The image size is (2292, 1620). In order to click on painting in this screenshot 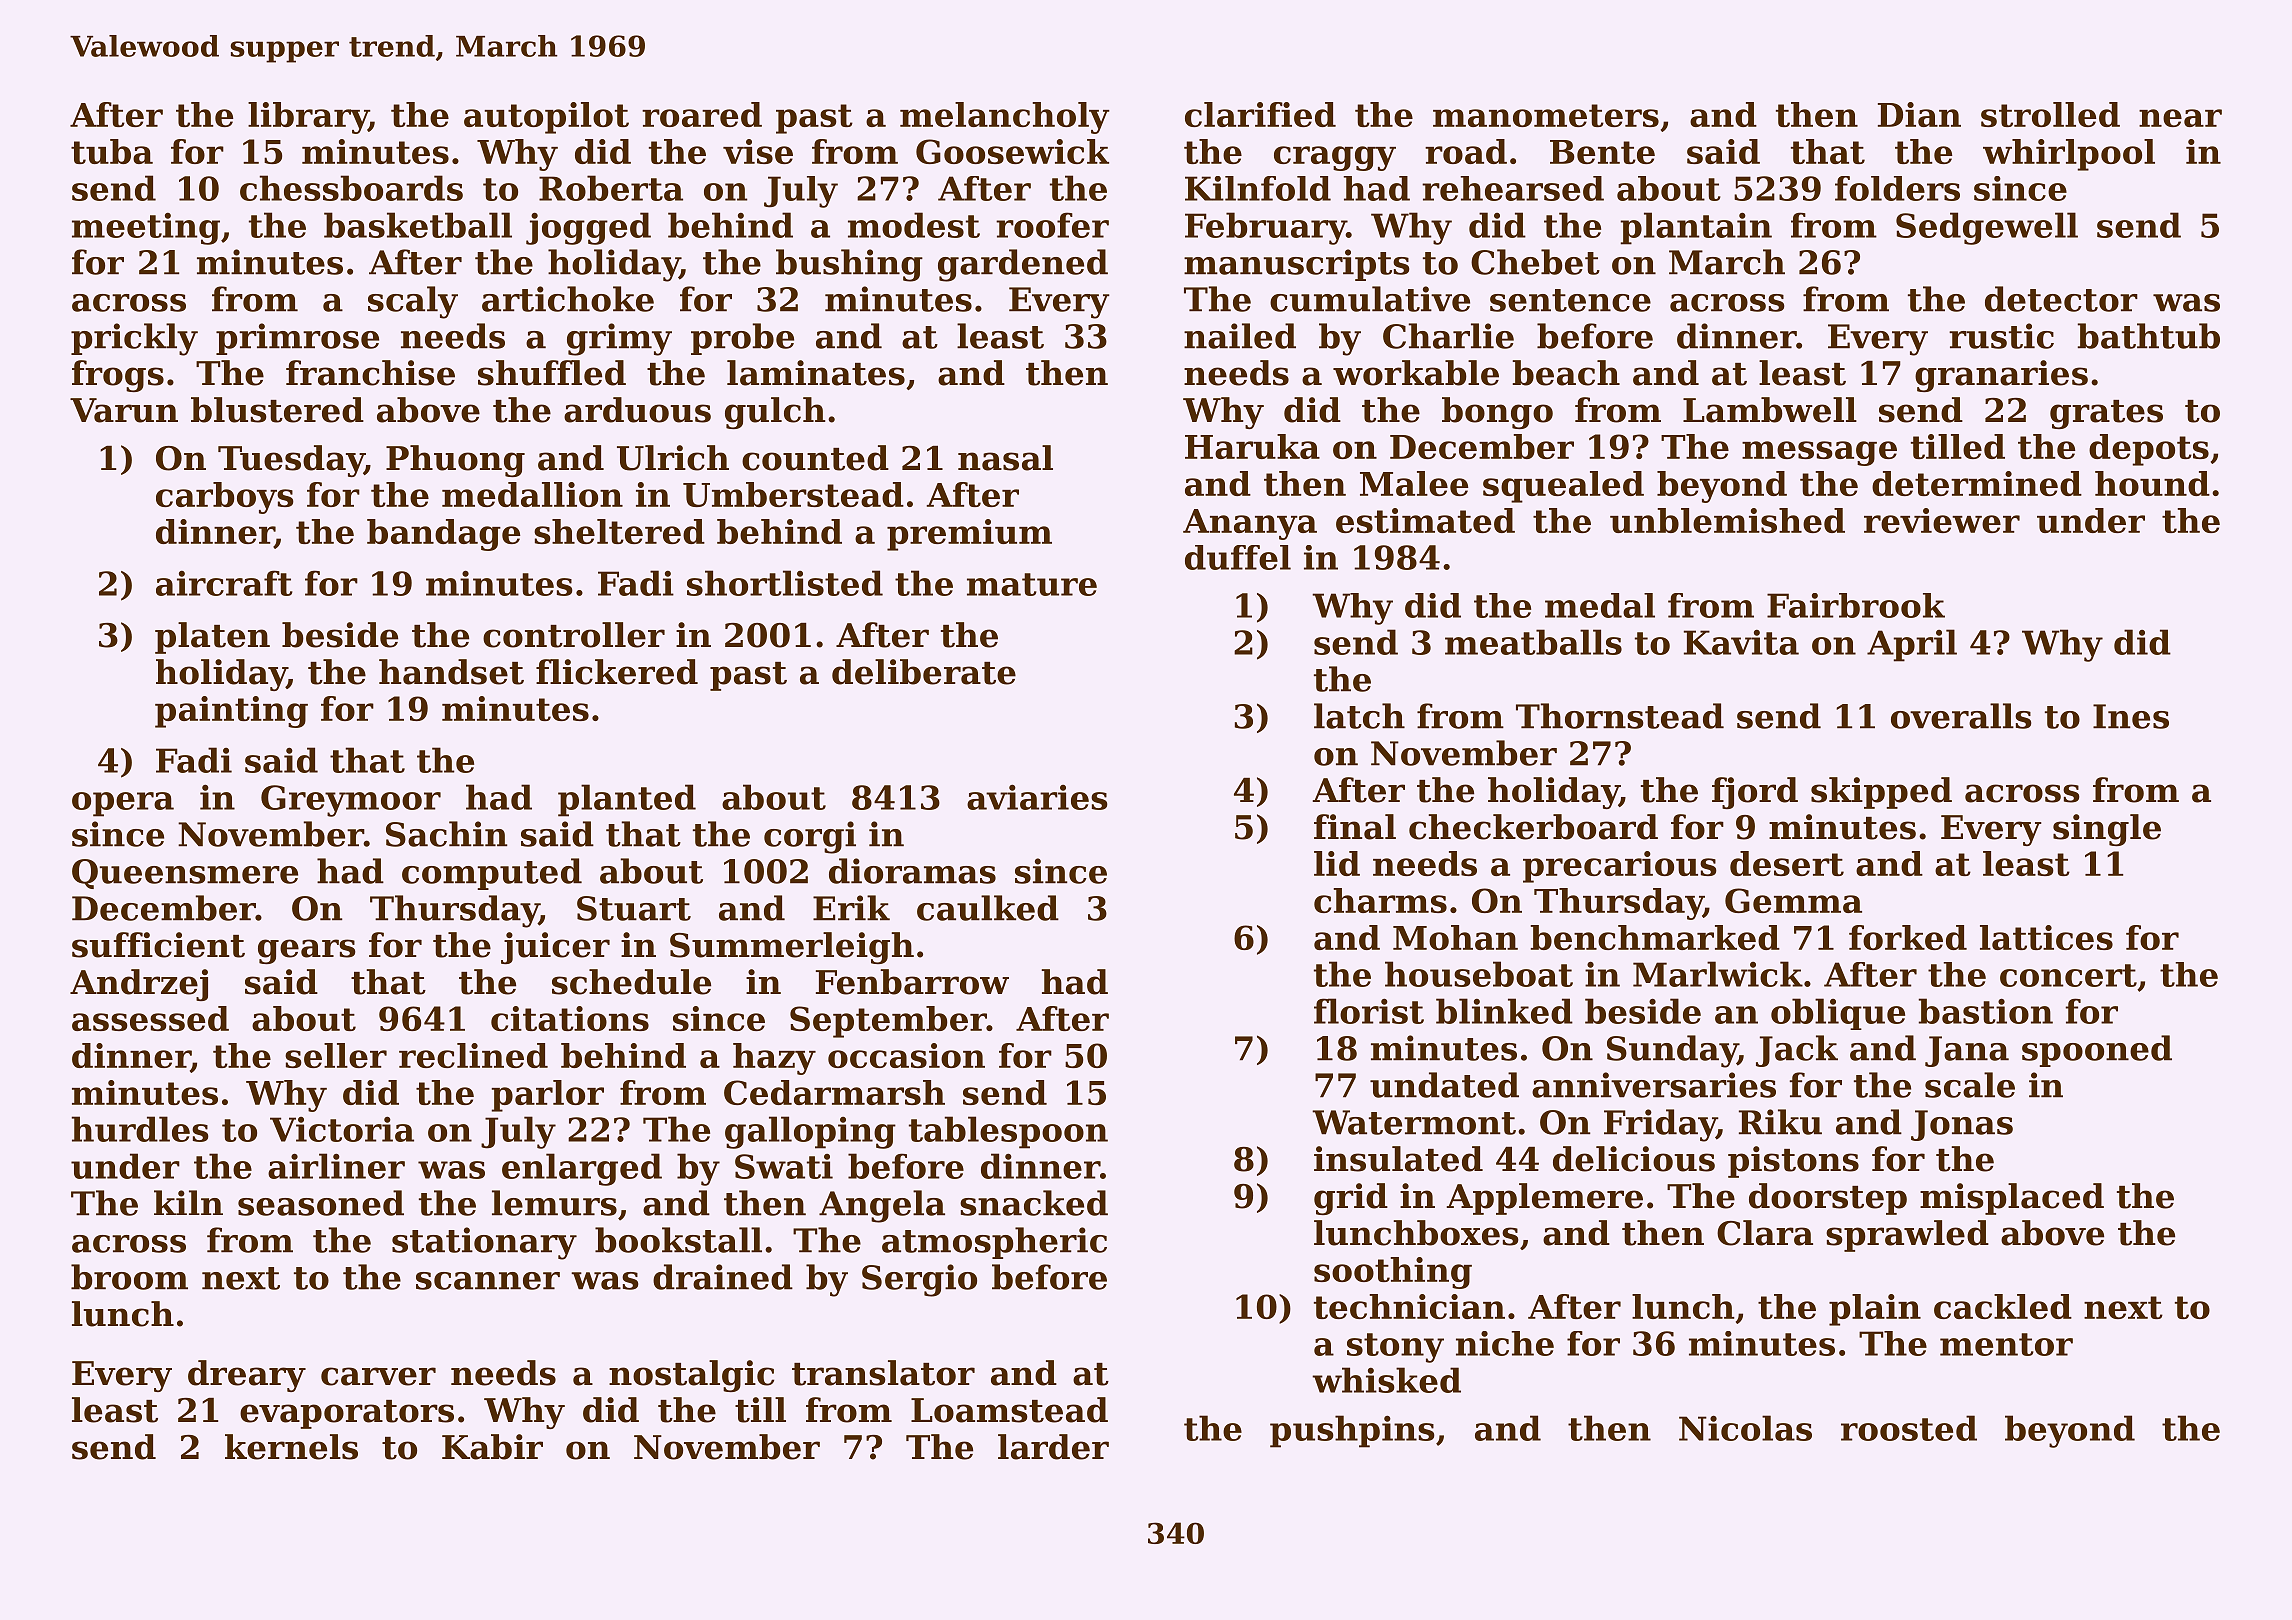, I will do `click(231, 712)`.
